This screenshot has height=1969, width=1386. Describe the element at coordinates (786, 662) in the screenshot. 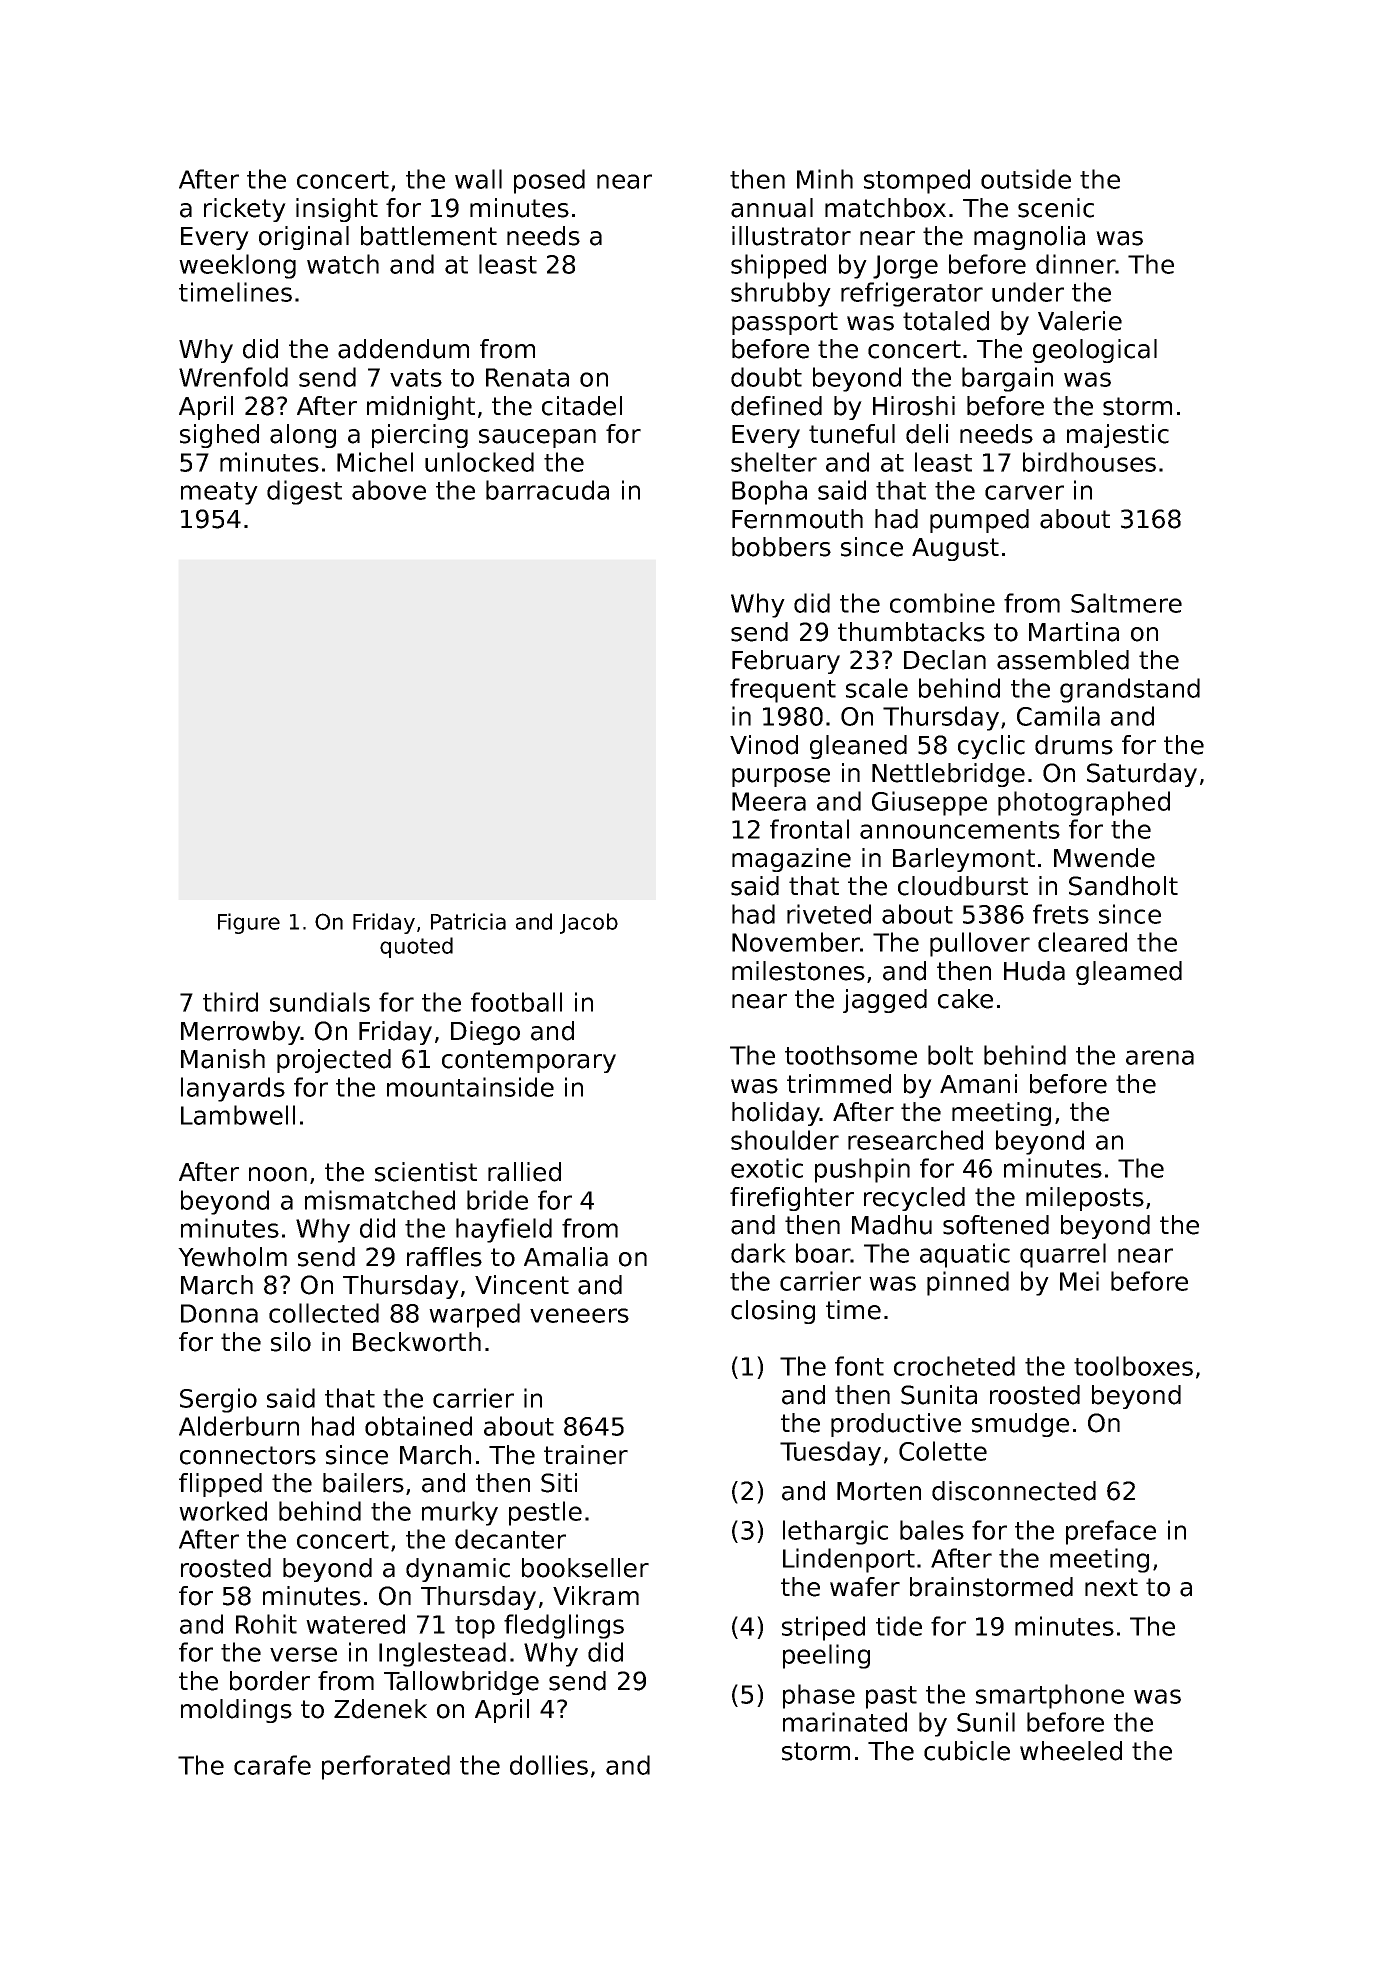

I see `February` at that location.
